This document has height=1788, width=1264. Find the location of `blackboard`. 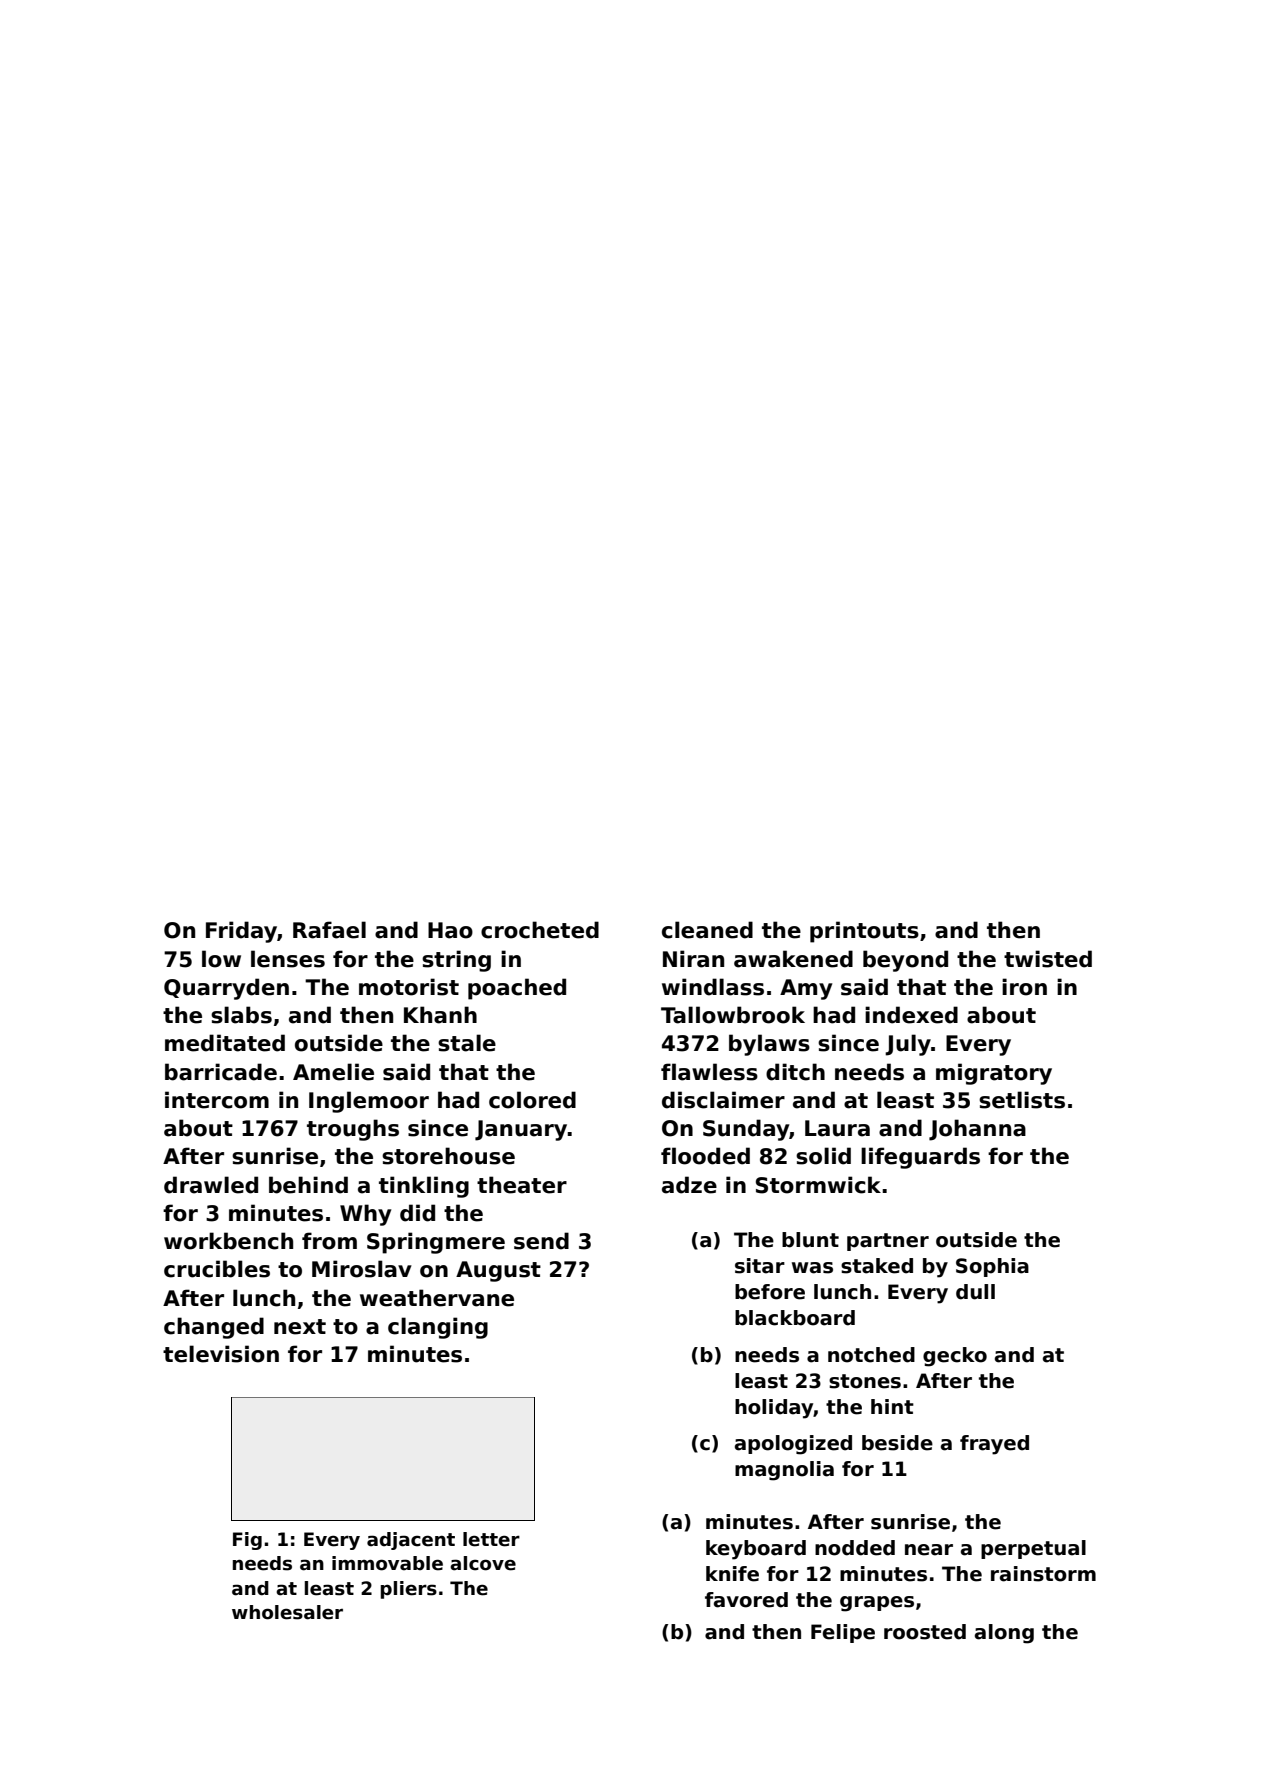

blackboard is located at coordinates (795, 1318).
